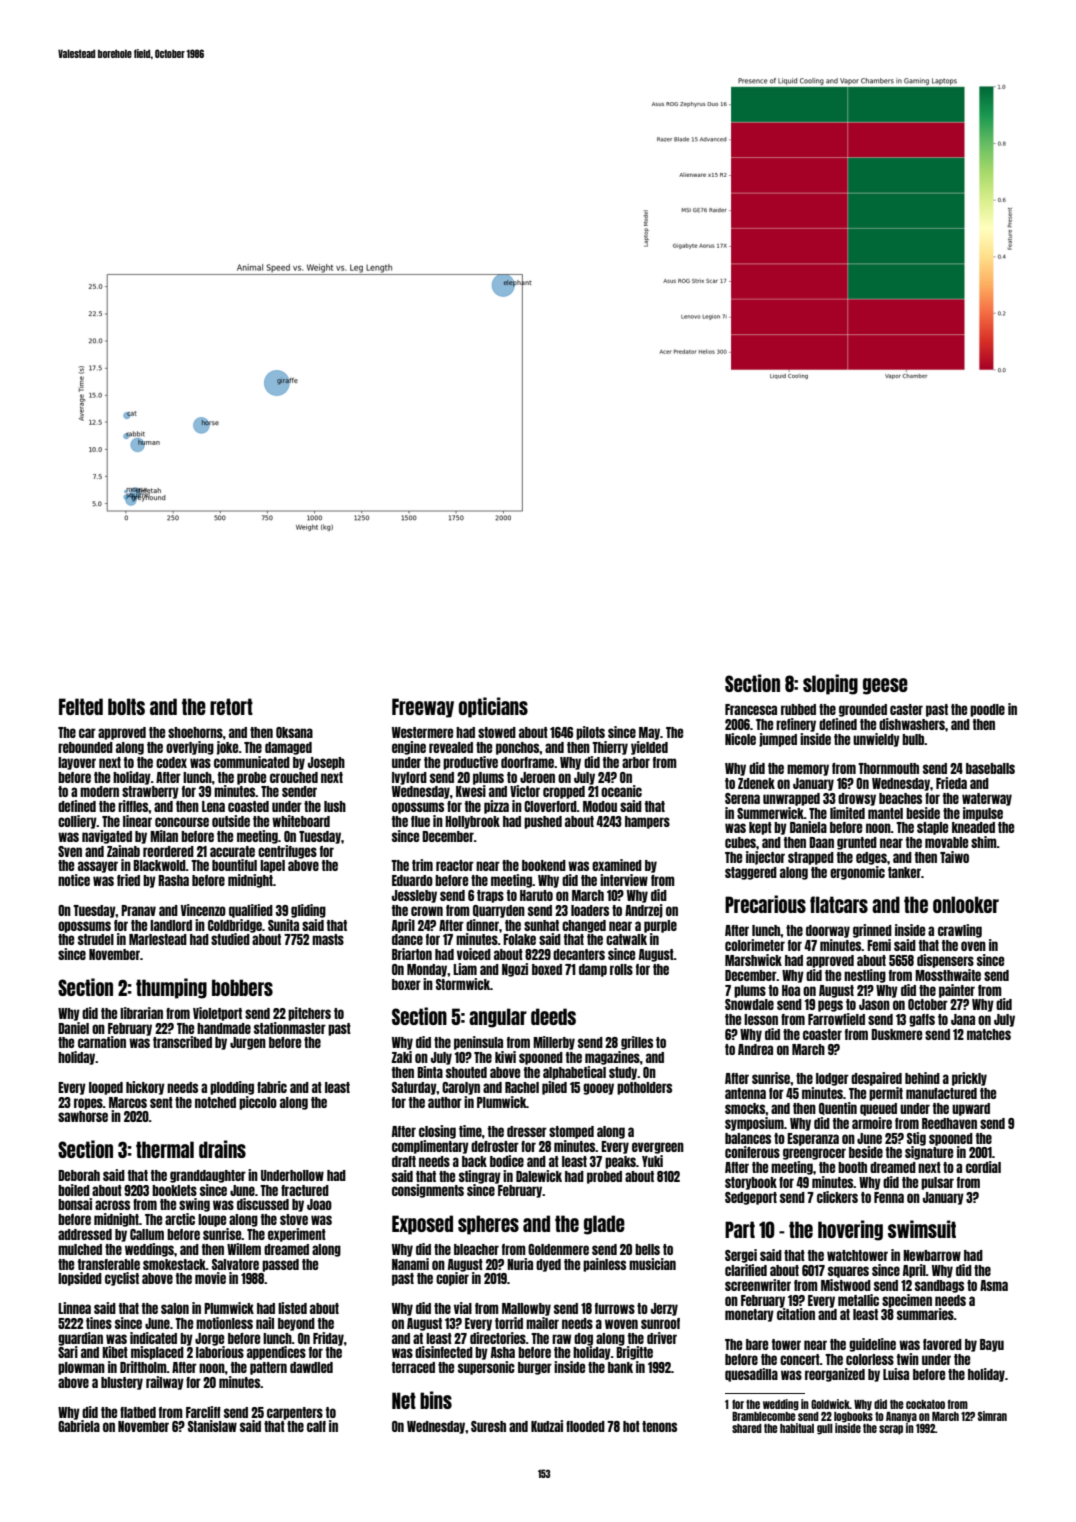  Describe the element at coordinates (647, 822) in the document. I see `hampers` at that location.
